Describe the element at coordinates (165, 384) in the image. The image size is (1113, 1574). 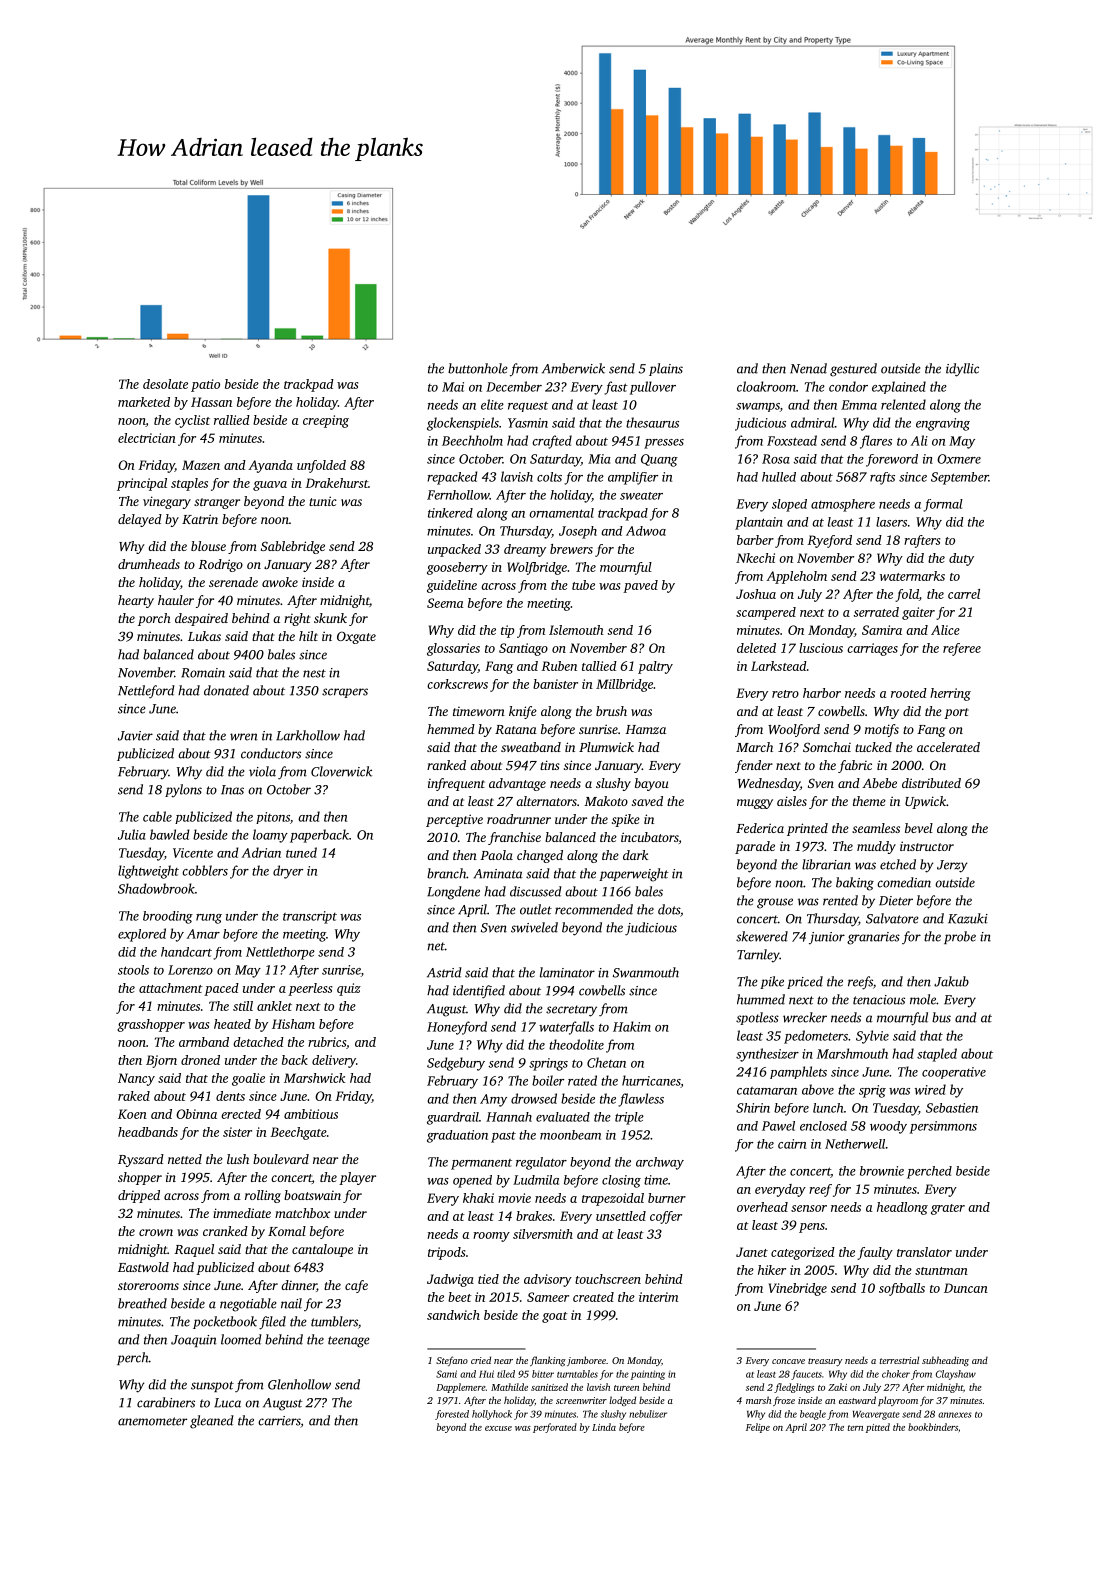
I see `desolate` at that location.
